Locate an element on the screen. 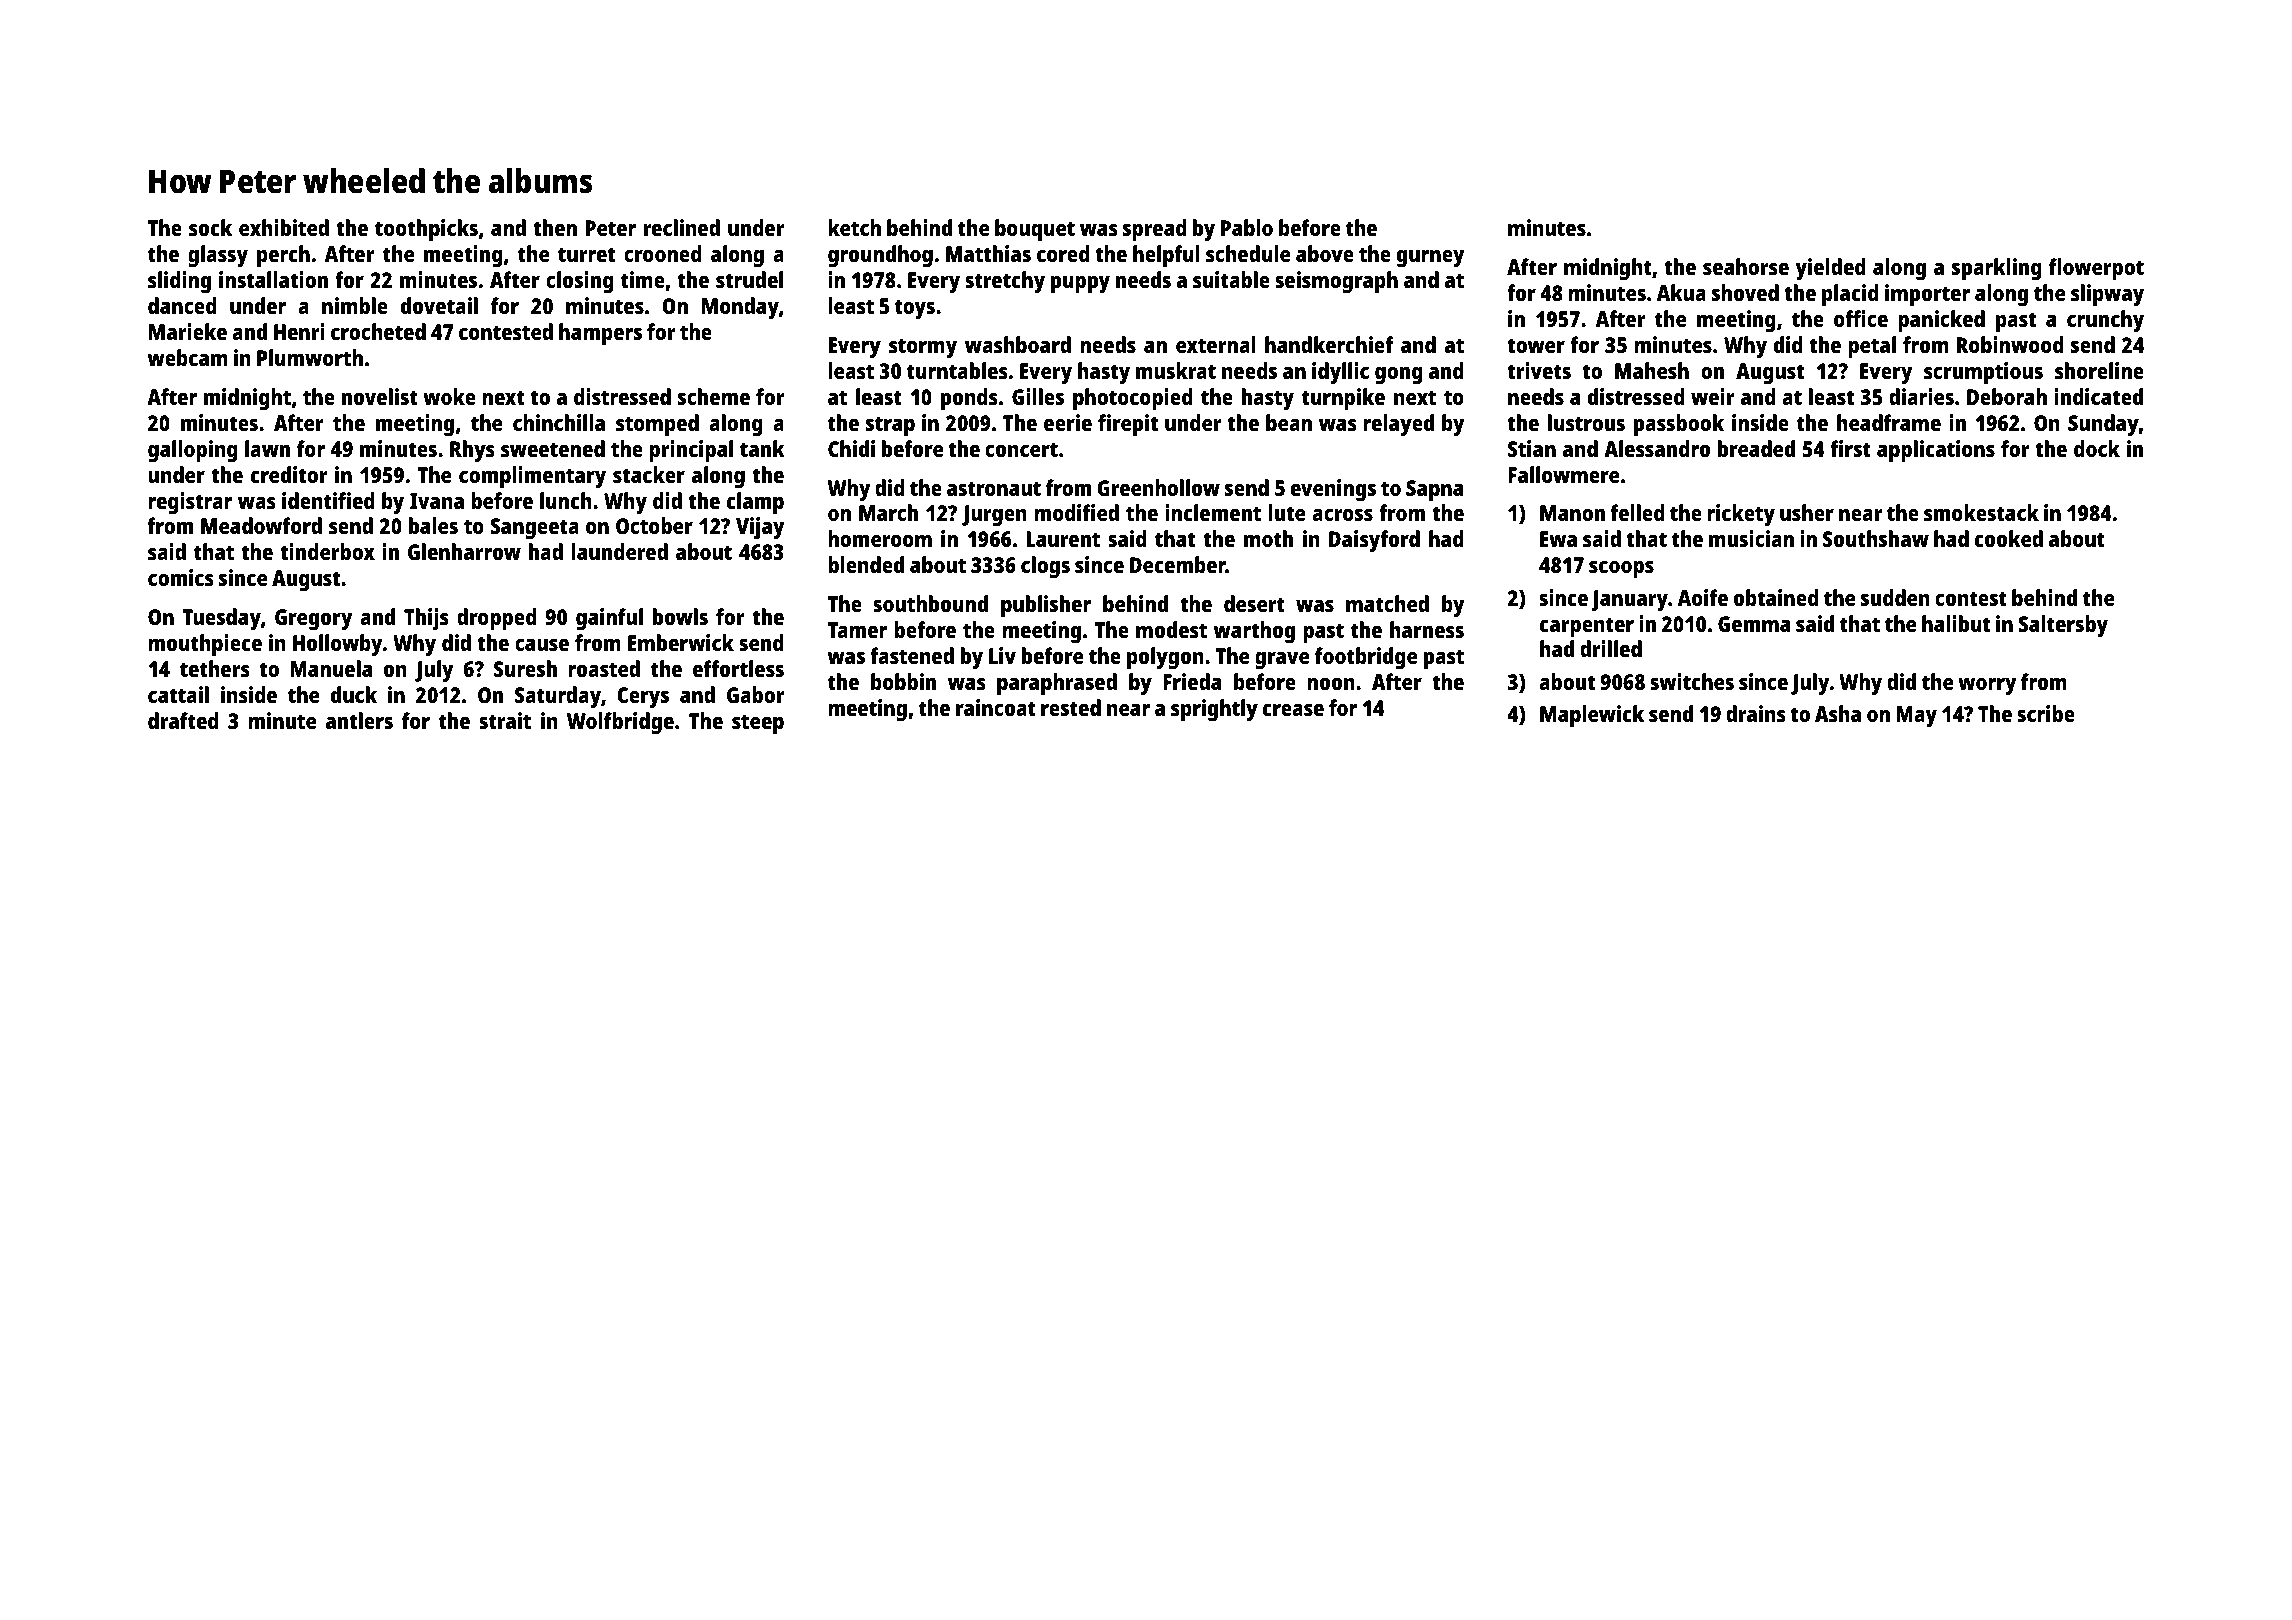 The image size is (2292, 1620). dock is located at coordinates (2097, 448).
